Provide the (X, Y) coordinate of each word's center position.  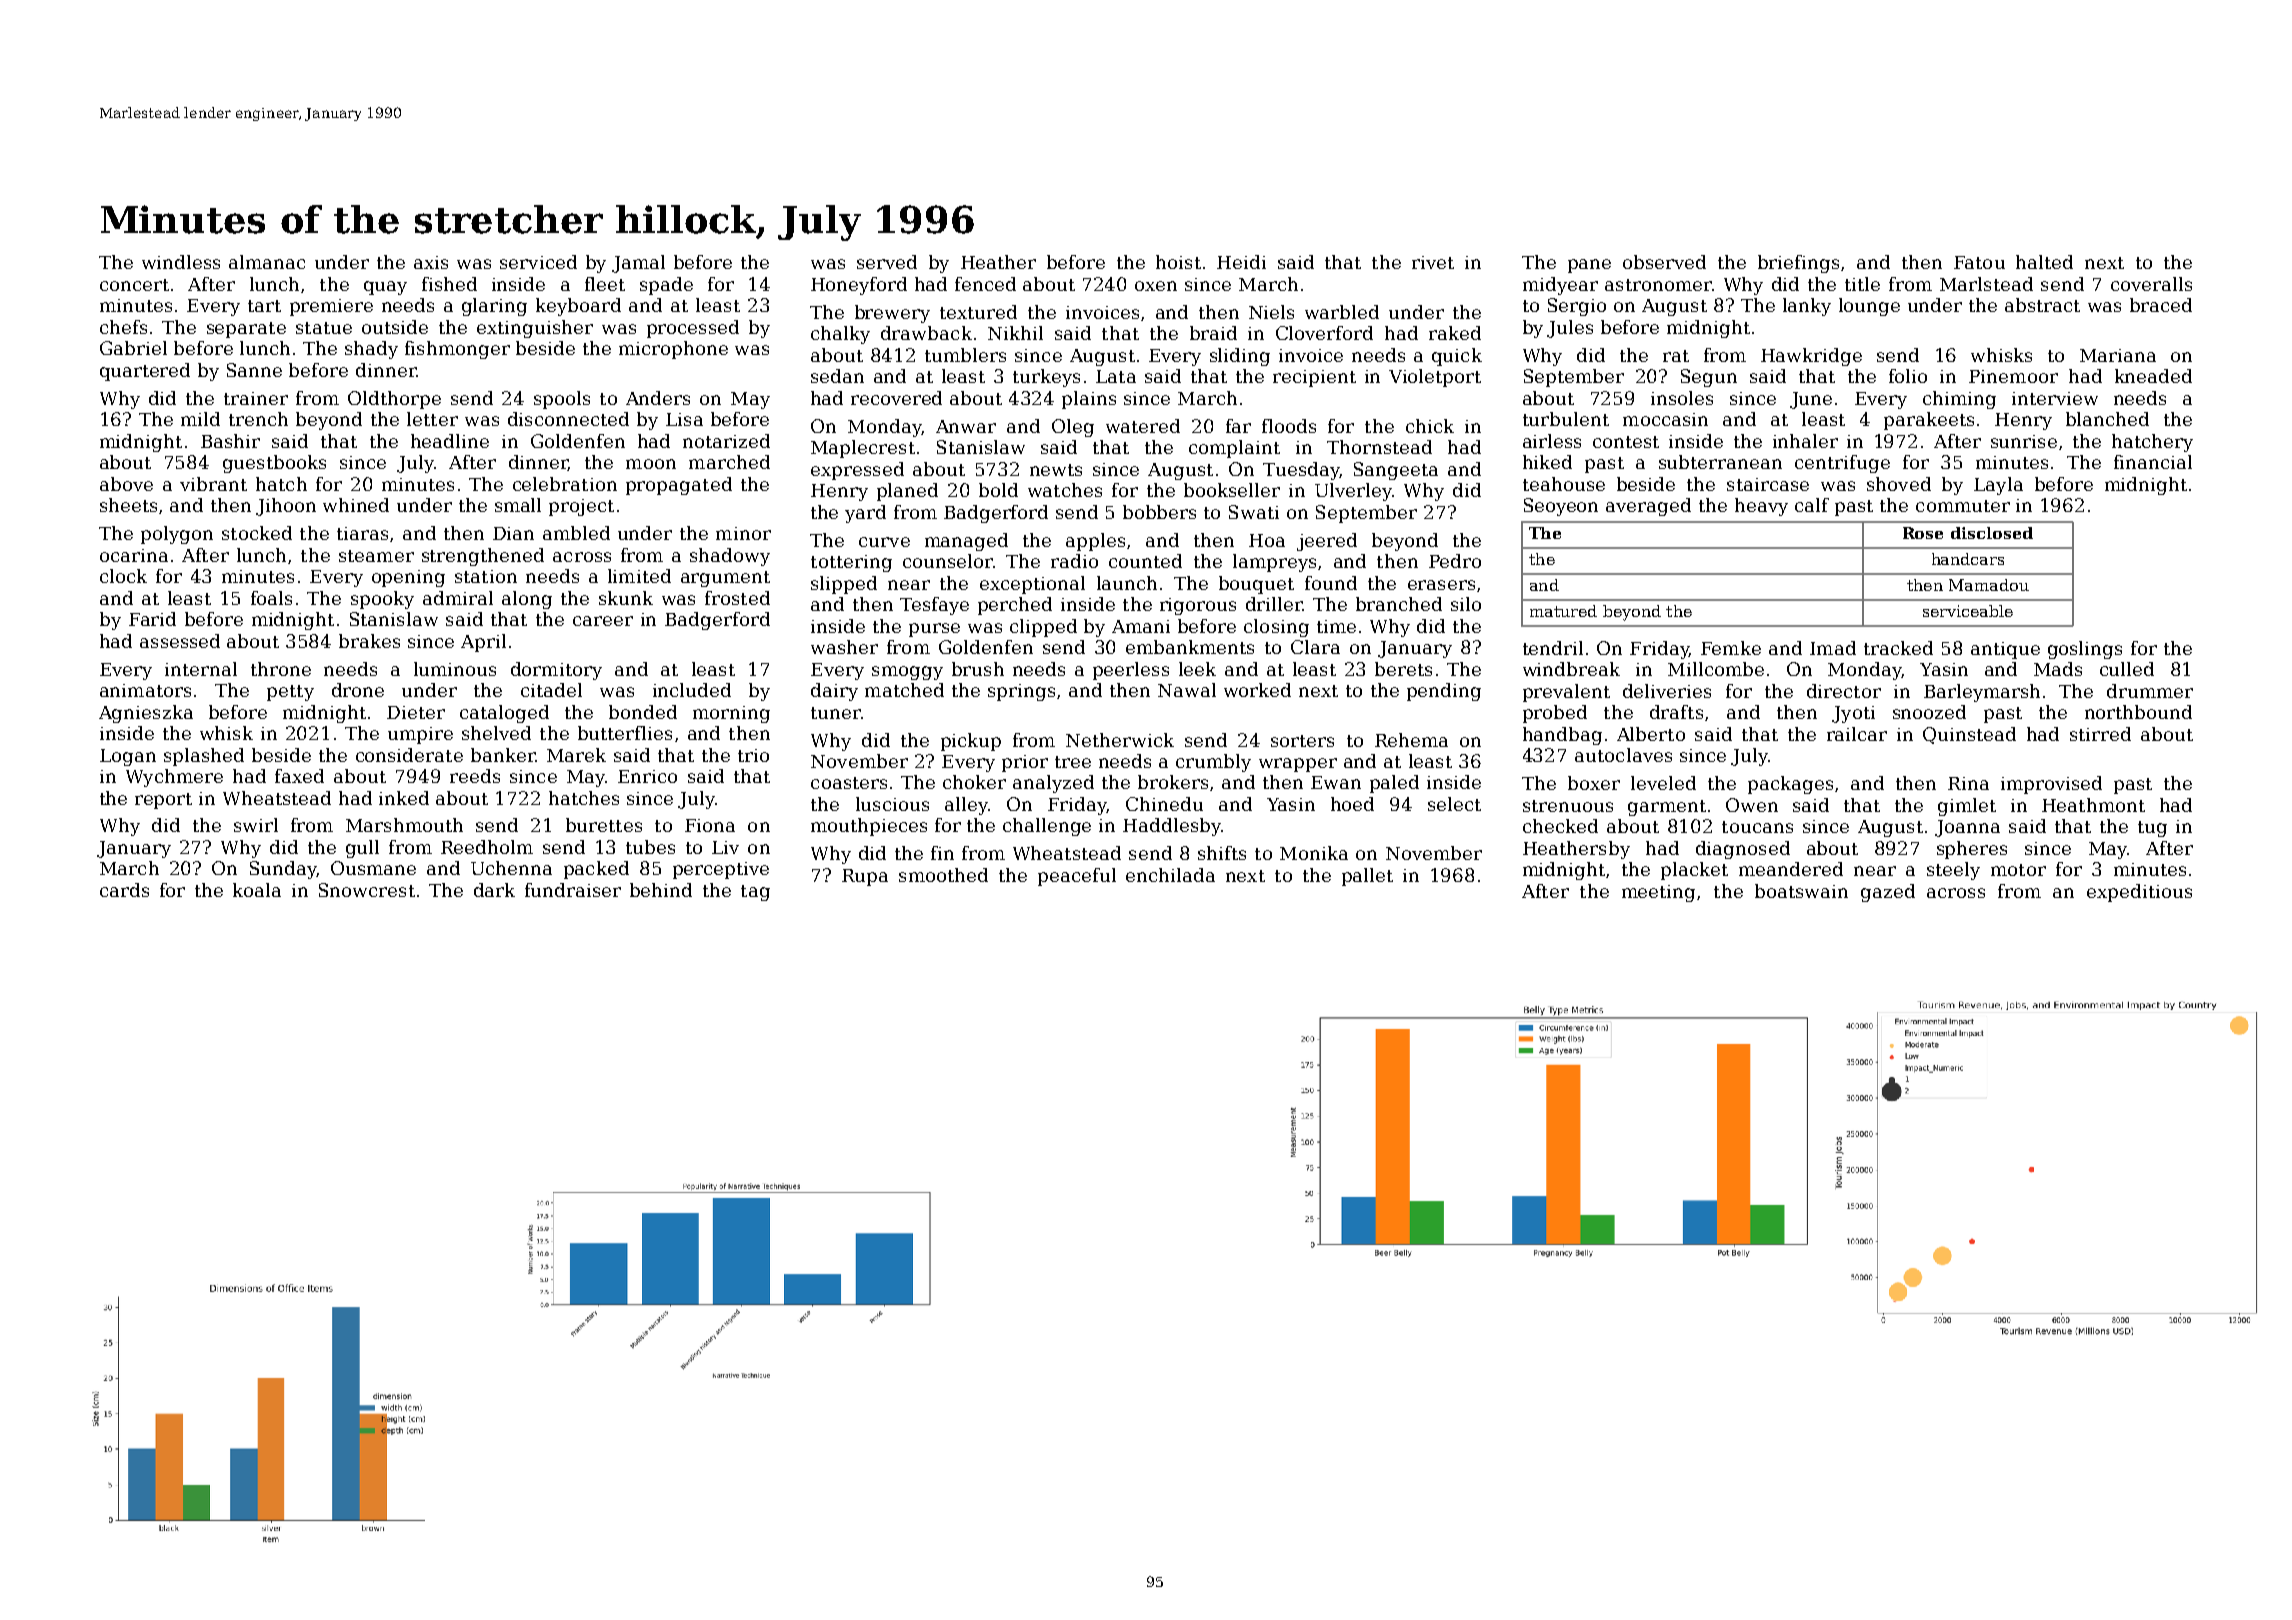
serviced (538, 262)
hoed (1352, 804)
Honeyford (859, 286)
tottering (851, 563)
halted (2044, 262)
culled (2127, 669)
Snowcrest (367, 890)
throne (281, 669)
